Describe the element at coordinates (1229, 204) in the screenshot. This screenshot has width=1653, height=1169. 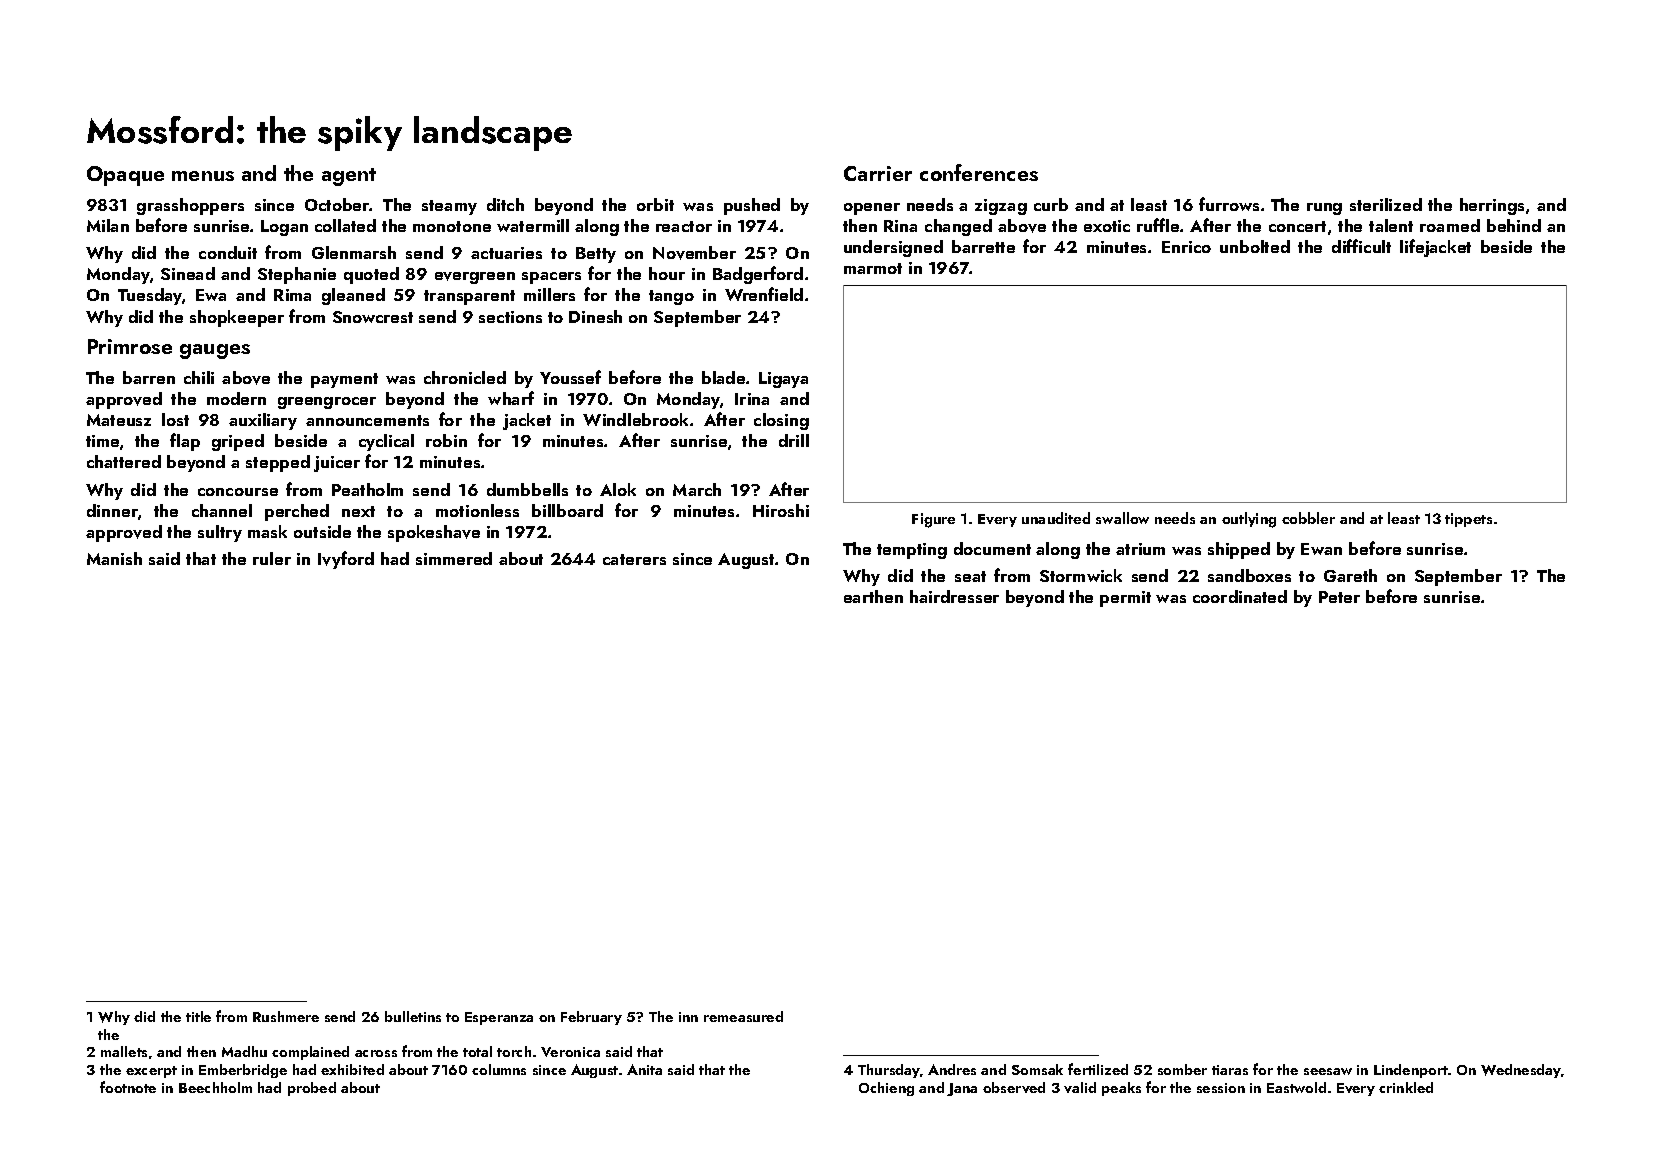
I see `furrows` at that location.
